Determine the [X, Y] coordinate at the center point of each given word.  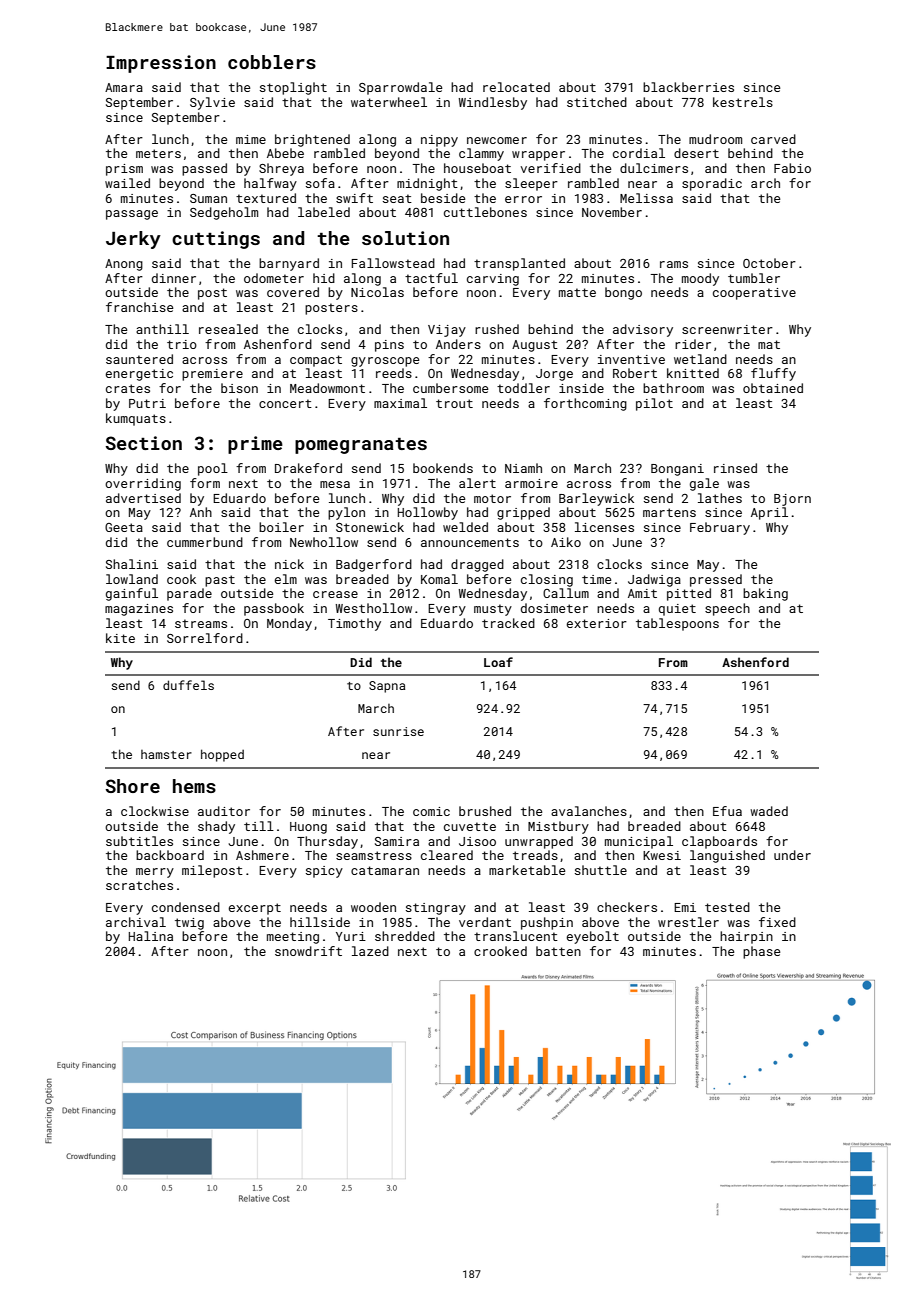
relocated [516, 87]
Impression [161, 64]
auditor [224, 811]
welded [465, 527]
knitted [693, 373]
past [220, 581]
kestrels [743, 102]
